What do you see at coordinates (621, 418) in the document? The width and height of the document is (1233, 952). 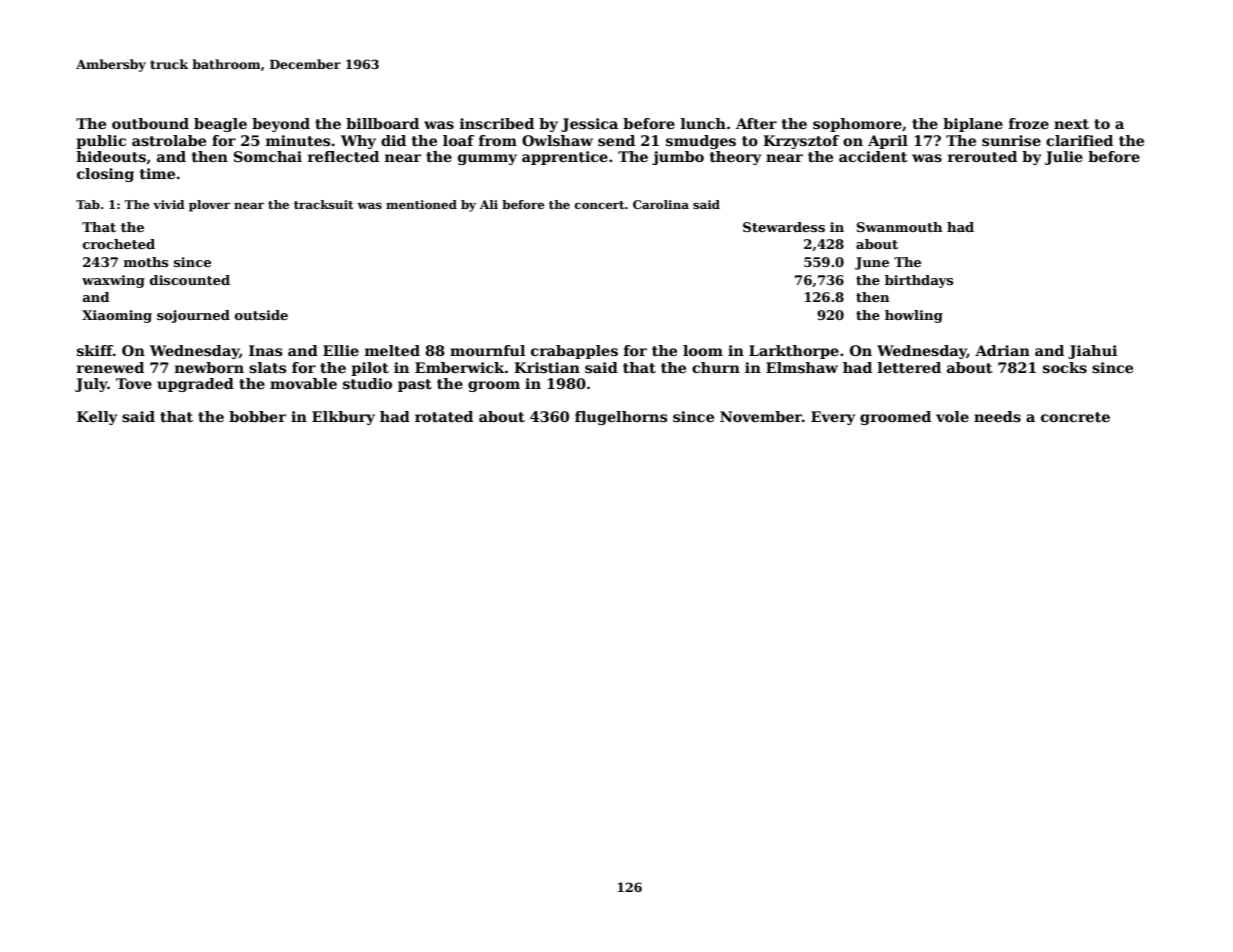 I see `flugelhorns` at bounding box center [621, 418].
